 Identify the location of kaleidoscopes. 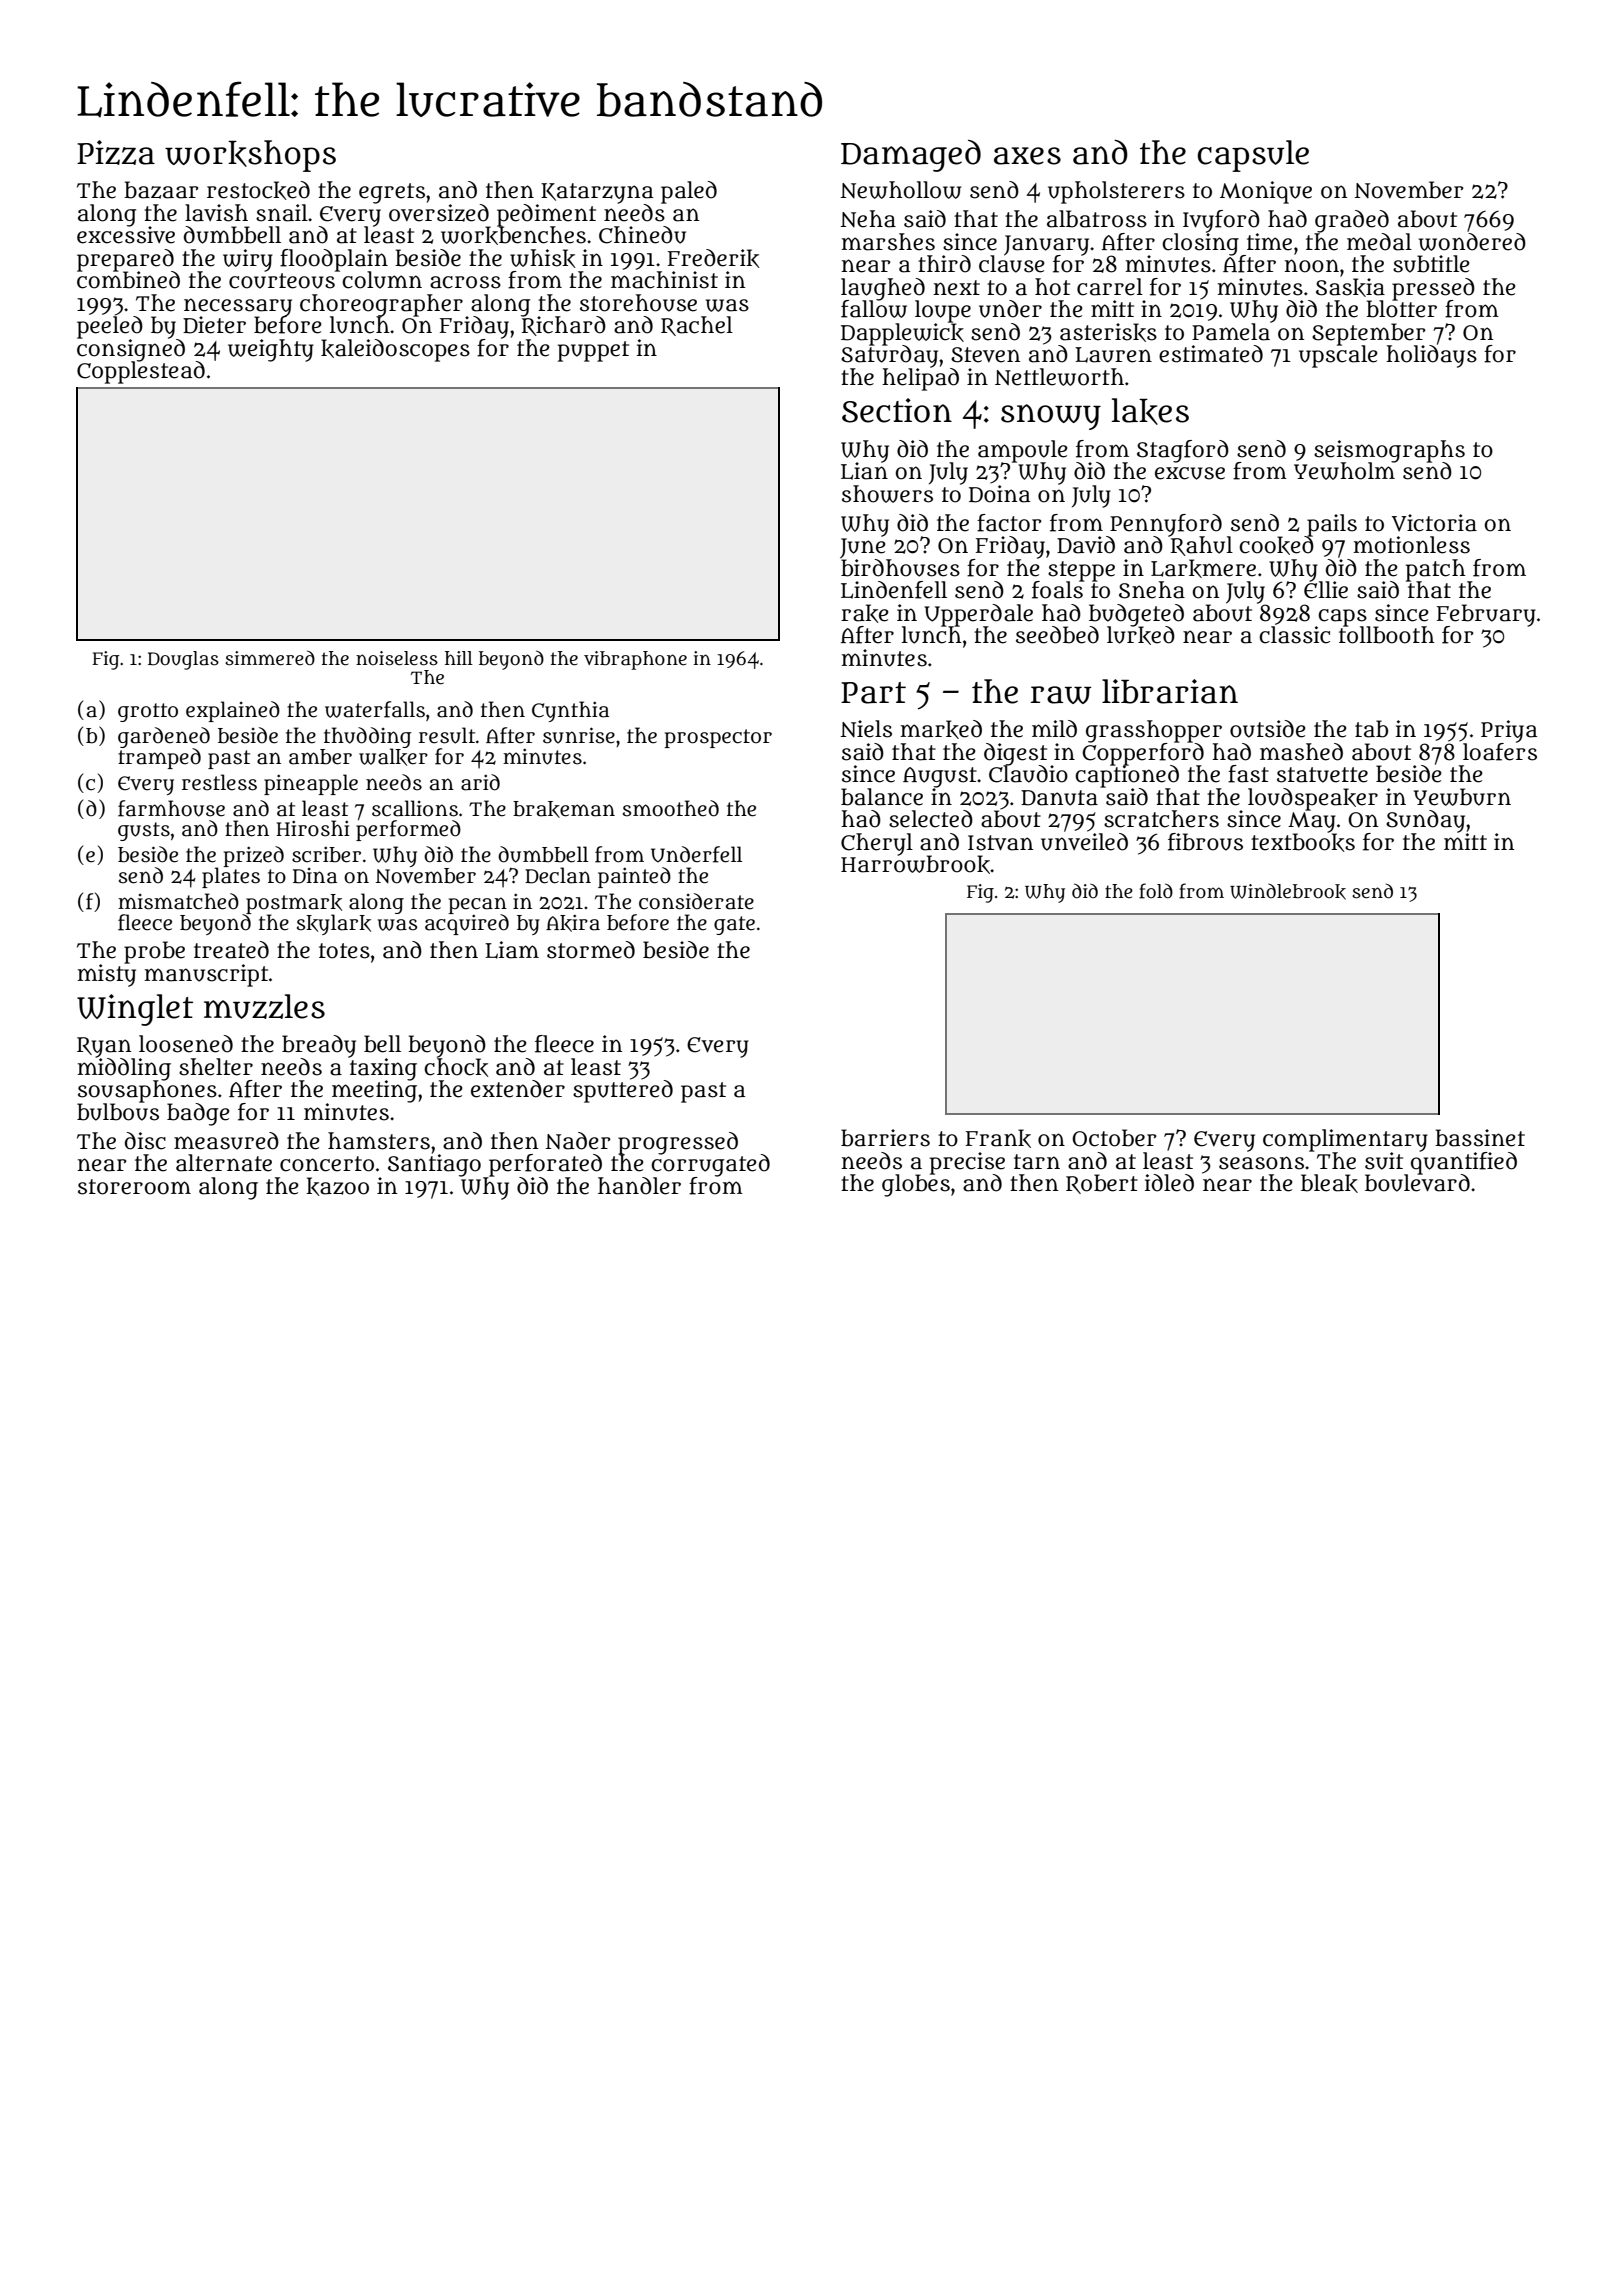
(395, 350).
